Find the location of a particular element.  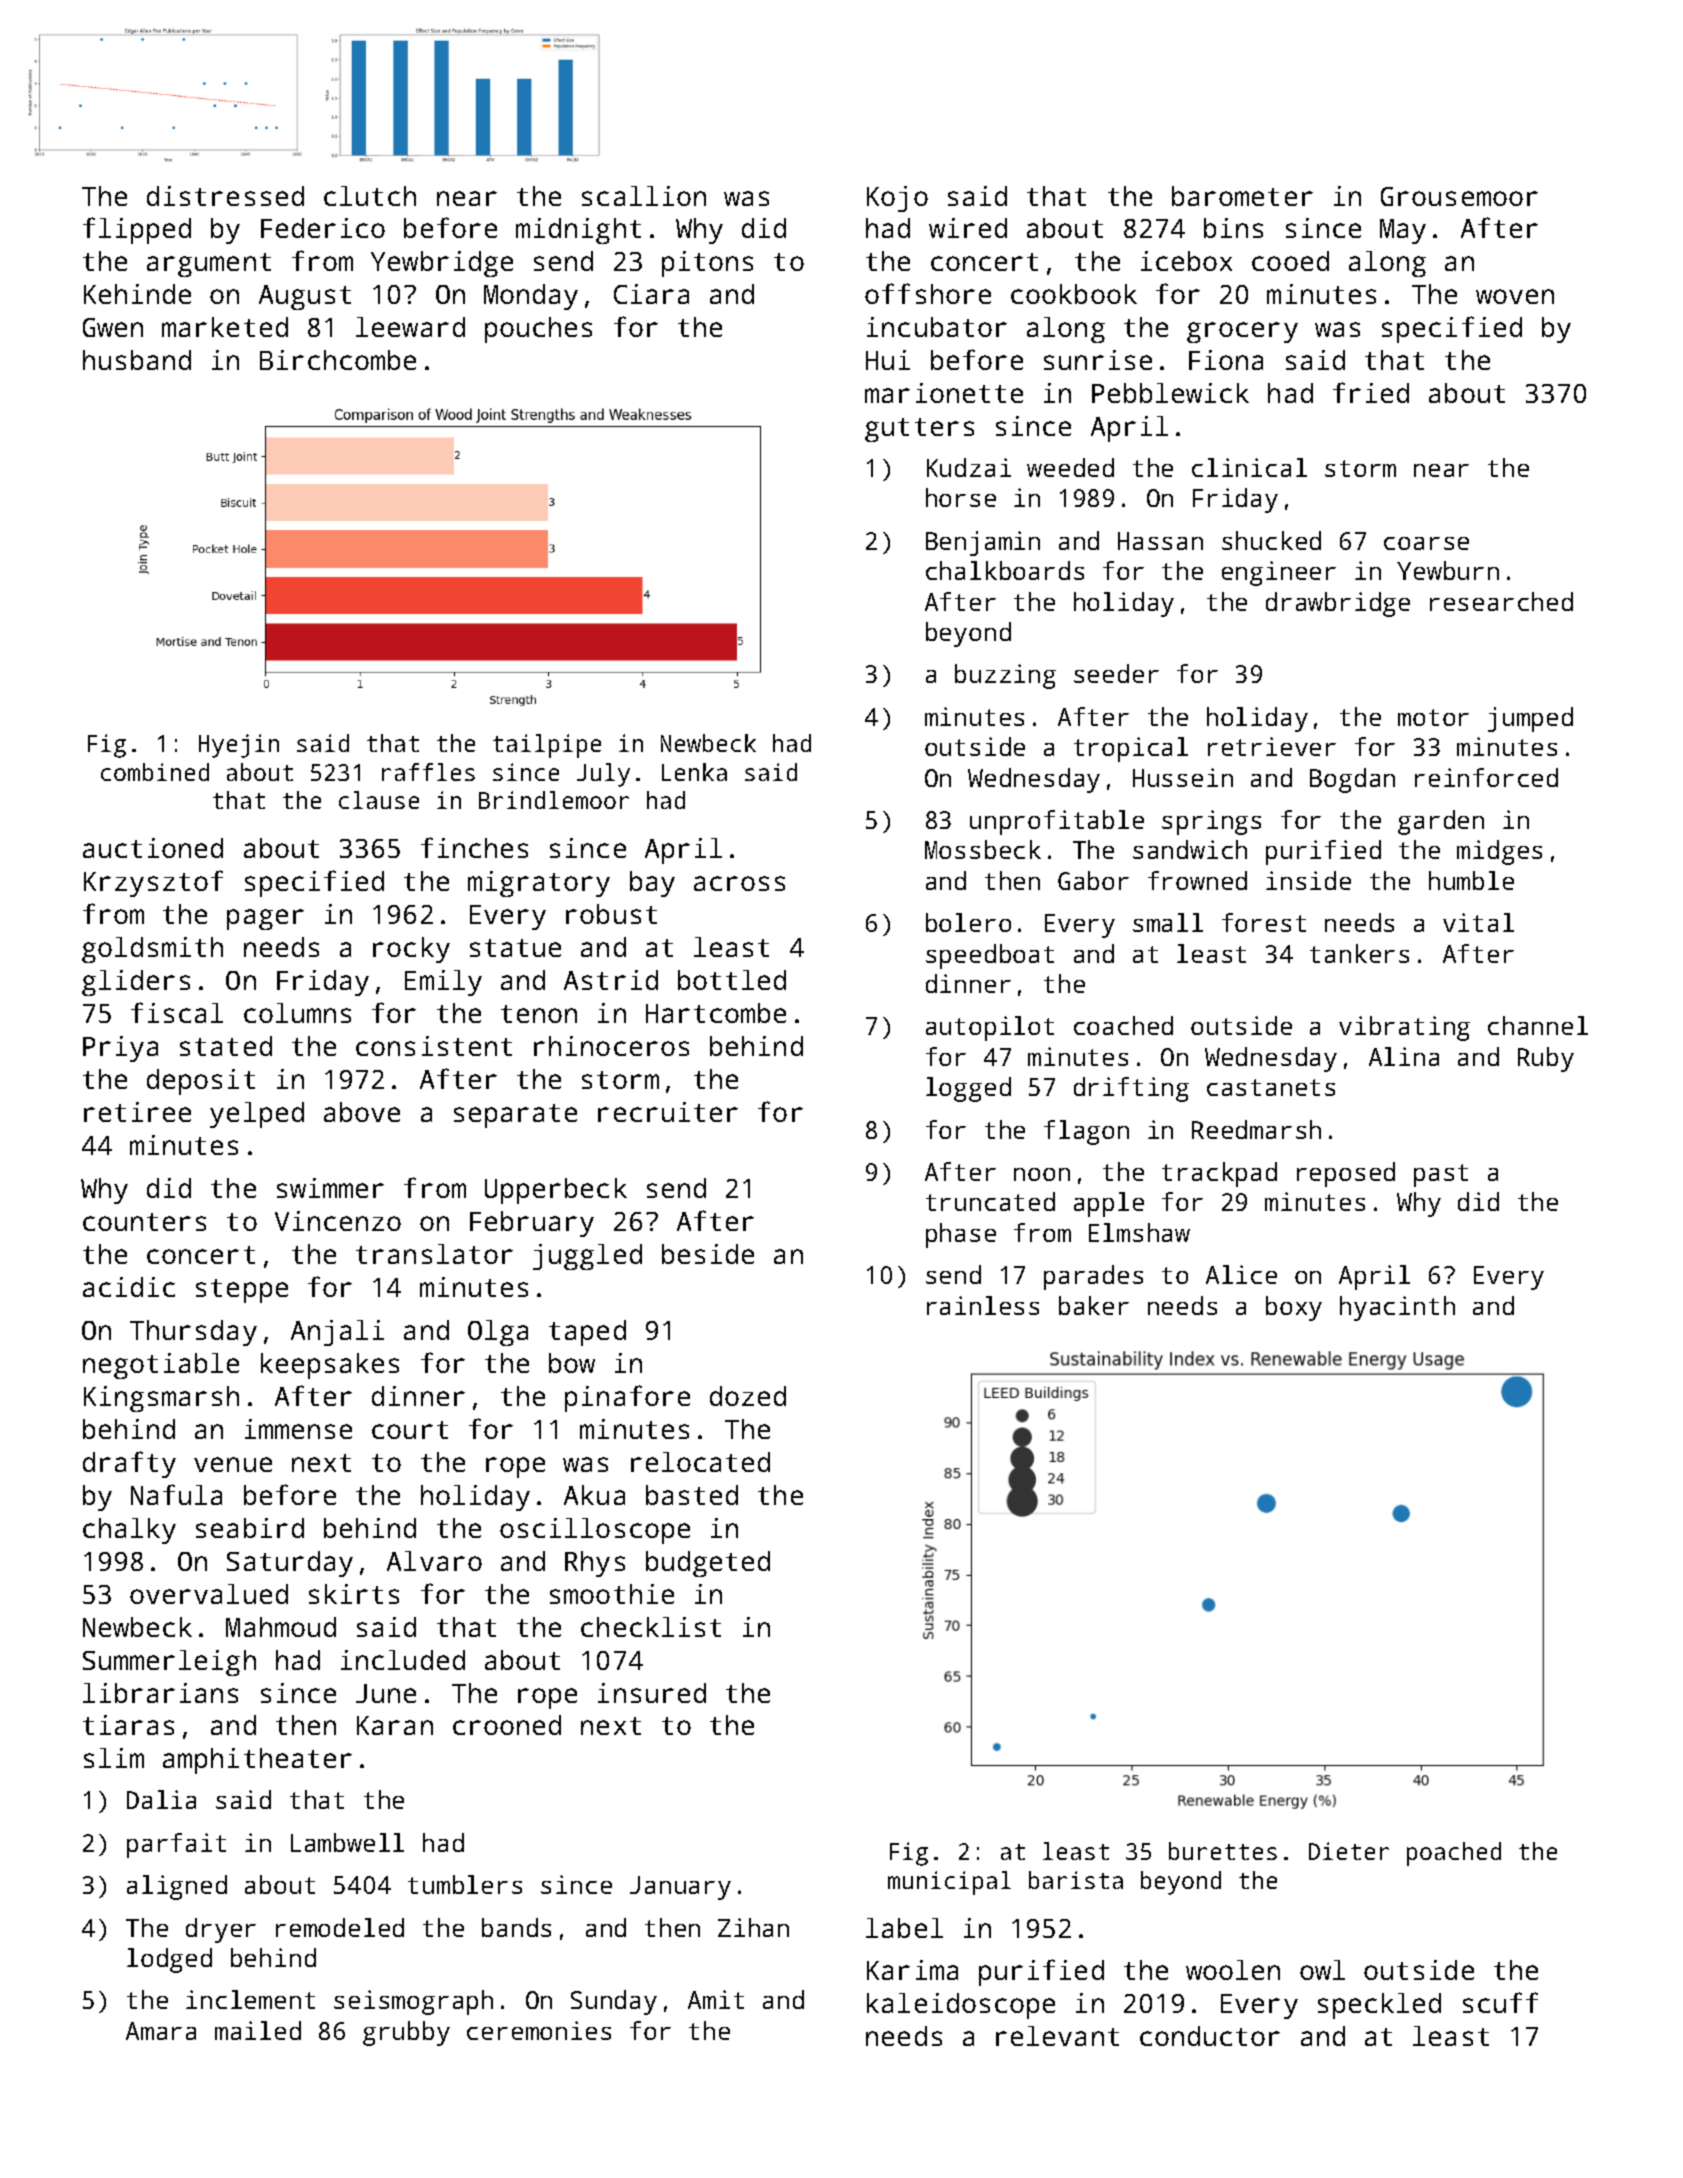

Kojo is located at coordinates (897, 199).
